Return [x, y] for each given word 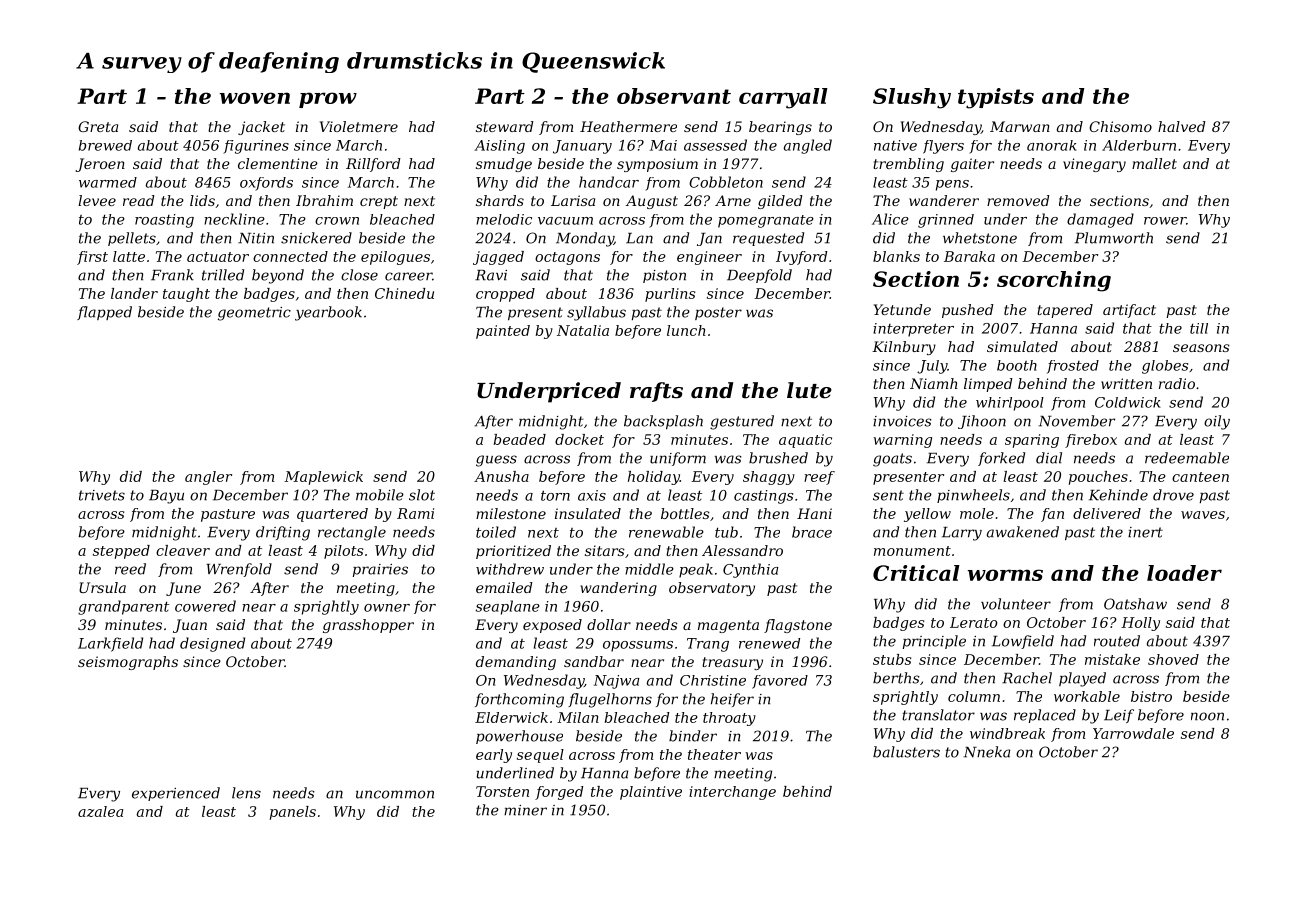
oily [1217, 422]
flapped [104, 313]
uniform [678, 459]
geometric [254, 314]
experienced [176, 794]
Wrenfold [239, 570]
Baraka [969, 256]
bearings [780, 128]
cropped [505, 295]
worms [1005, 575]
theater [714, 754]
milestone [511, 513]
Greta [98, 126]
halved [1182, 126]
